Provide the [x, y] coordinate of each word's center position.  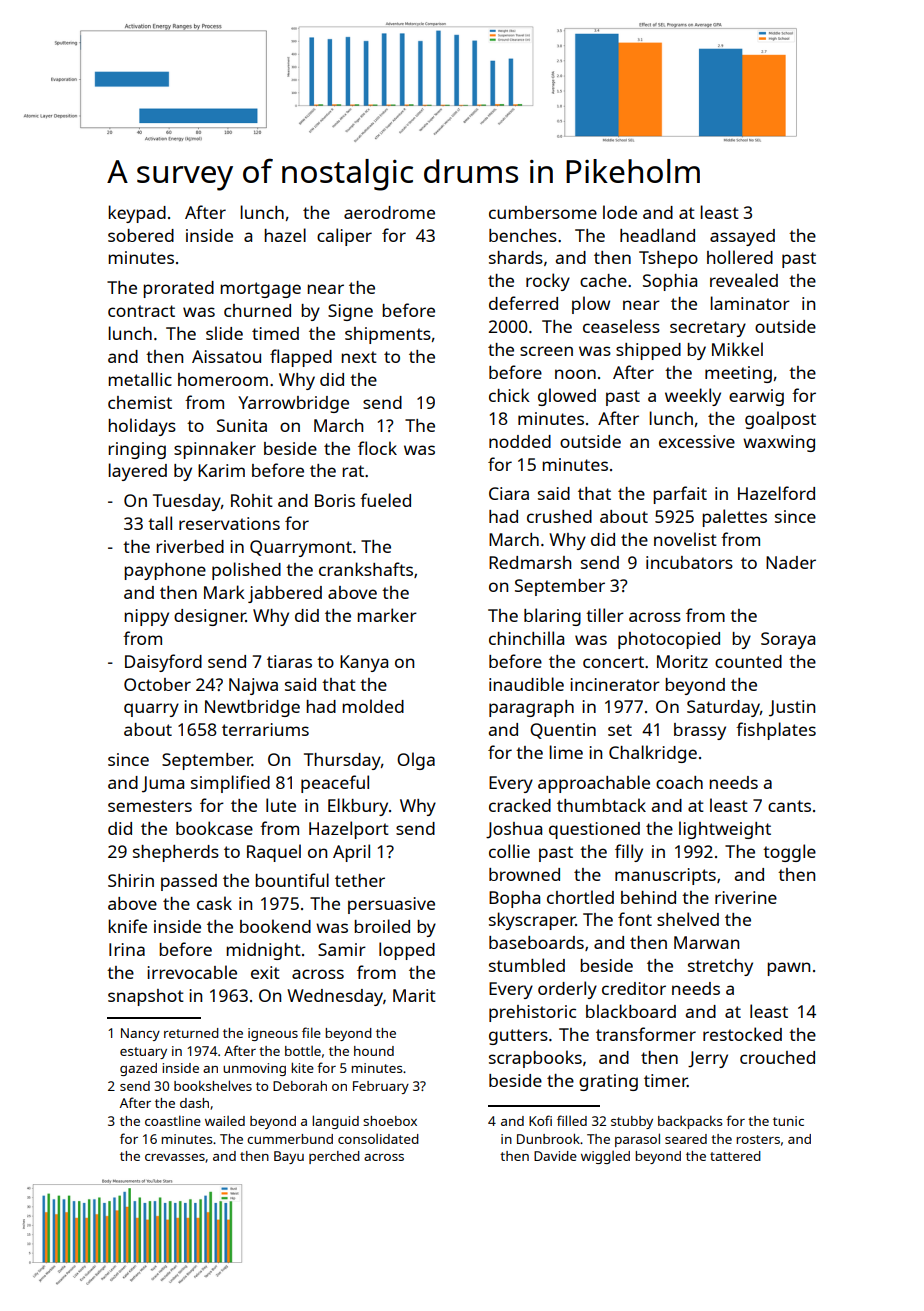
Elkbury [358, 807]
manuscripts [665, 876]
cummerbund [290, 1139]
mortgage [260, 290]
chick [509, 395]
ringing [137, 450]
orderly [567, 990]
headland [657, 235]
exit [265, 972]
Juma [163, 784]
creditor [634, 988]
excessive [697, 441]
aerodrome [389, 212]
